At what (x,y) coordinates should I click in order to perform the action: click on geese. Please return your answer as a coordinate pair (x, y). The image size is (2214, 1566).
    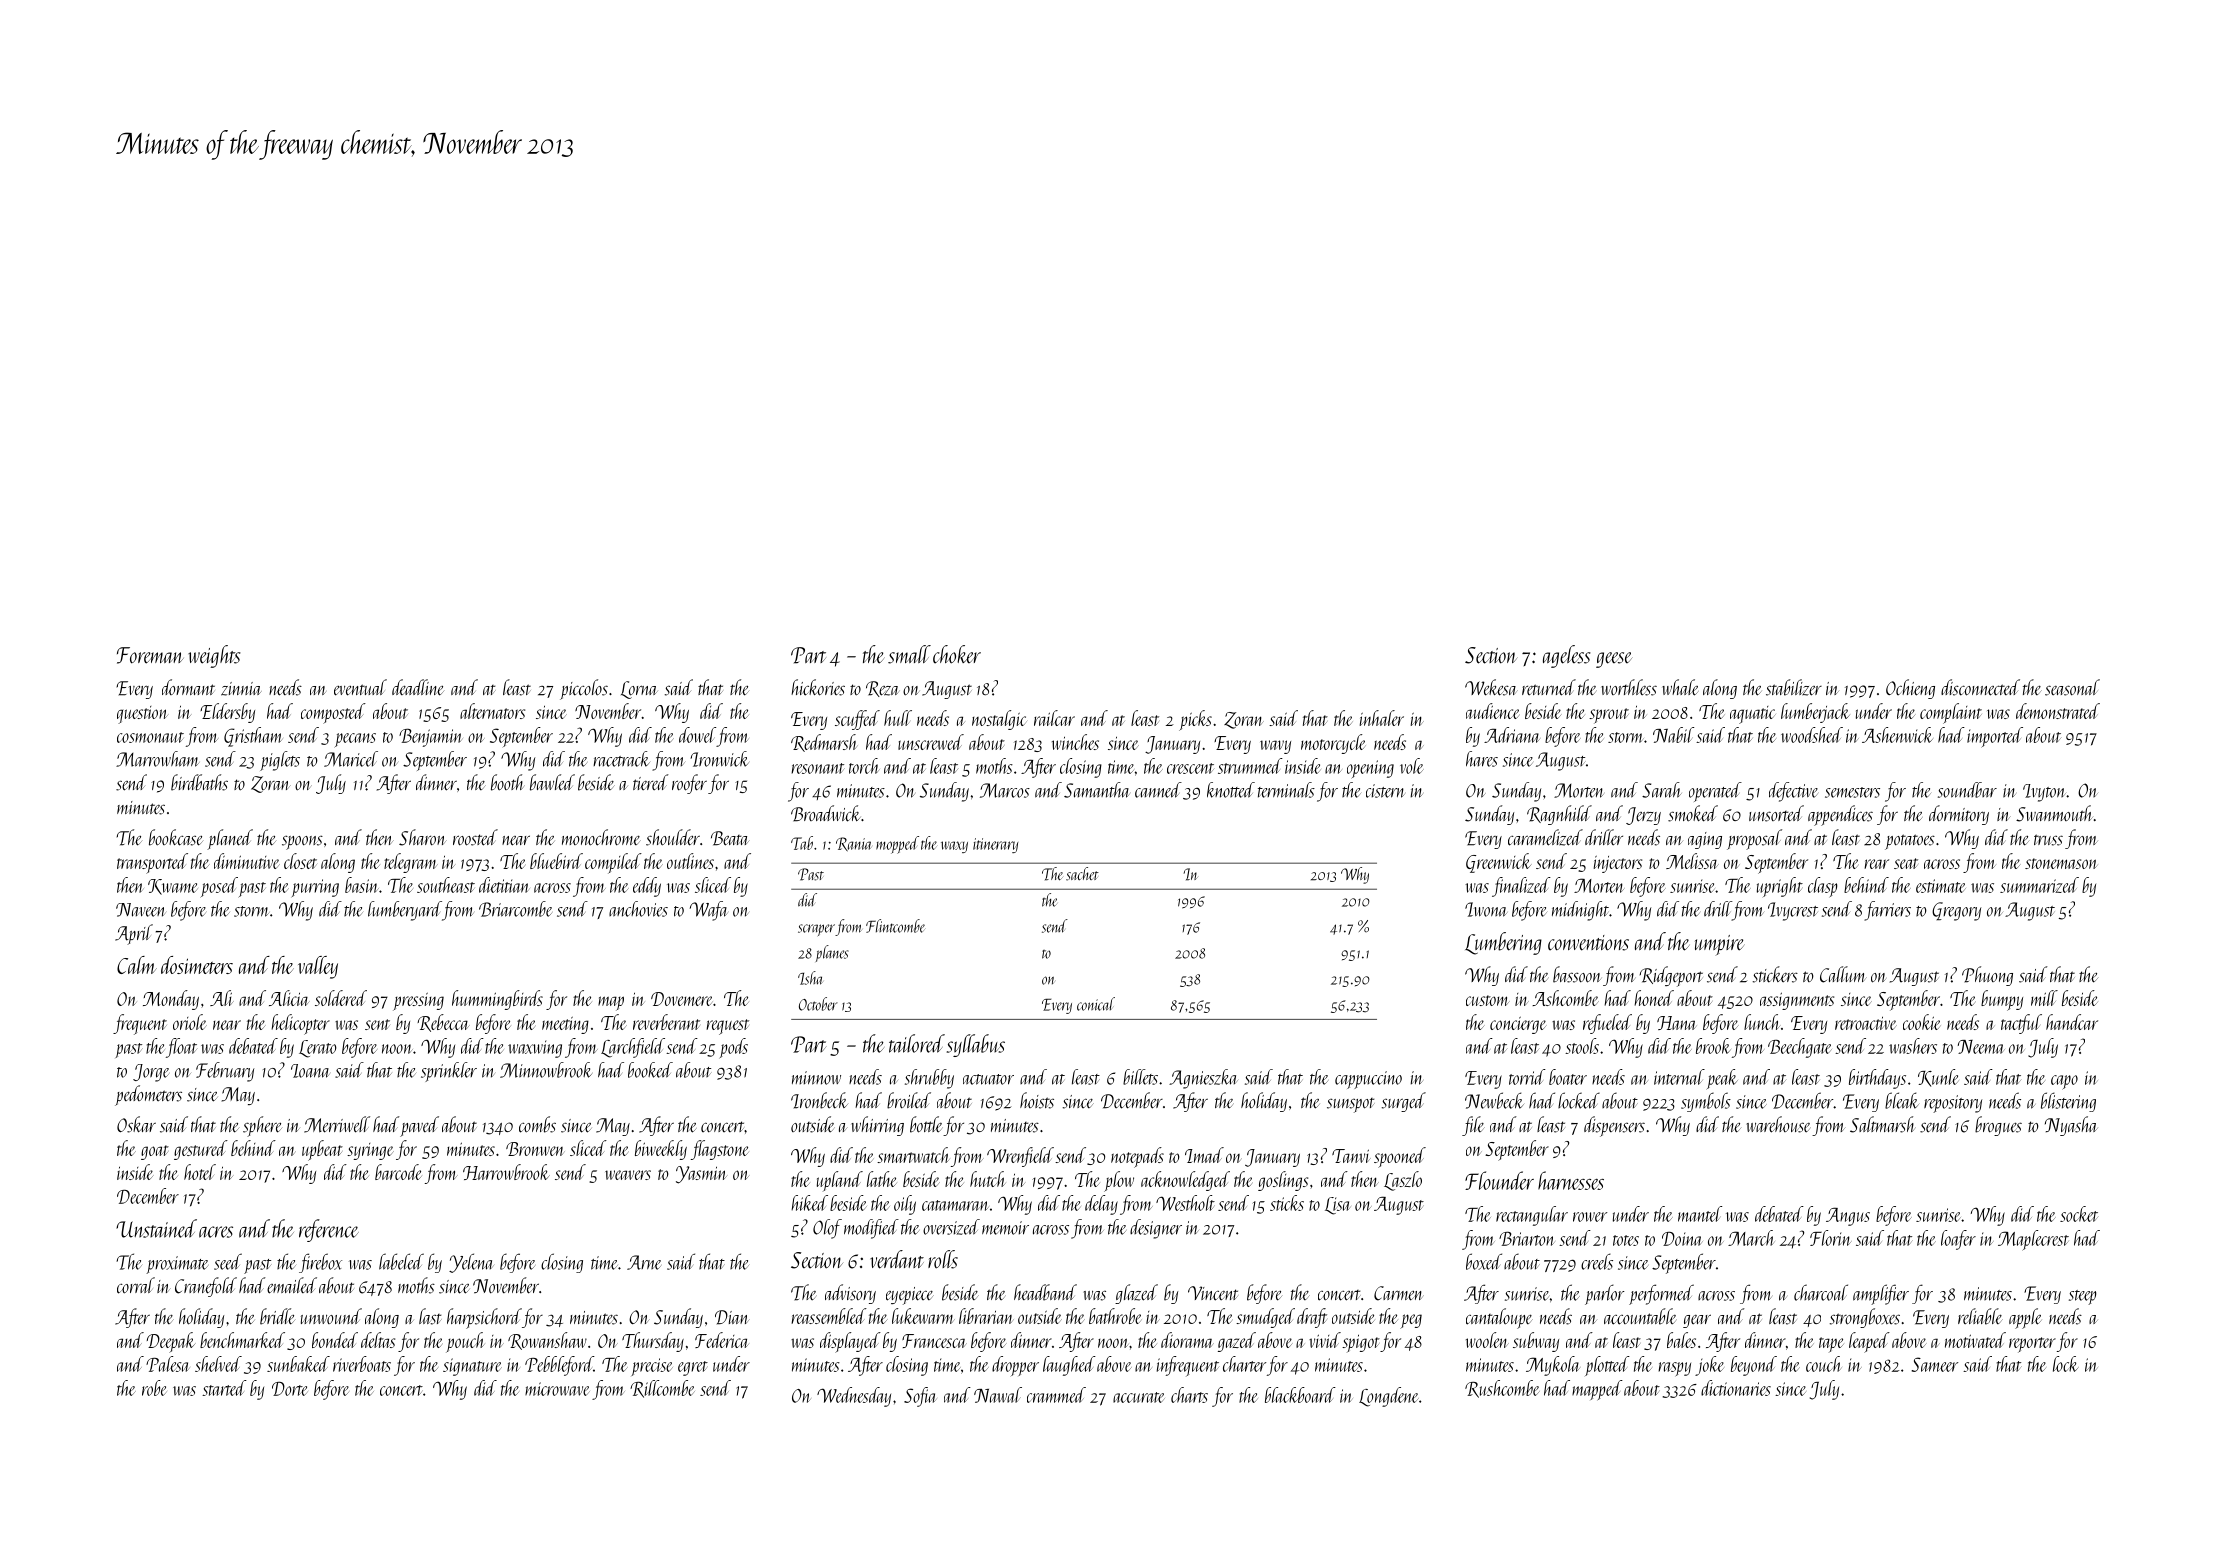
    Looking at the image, I should click on (1614, 660).
